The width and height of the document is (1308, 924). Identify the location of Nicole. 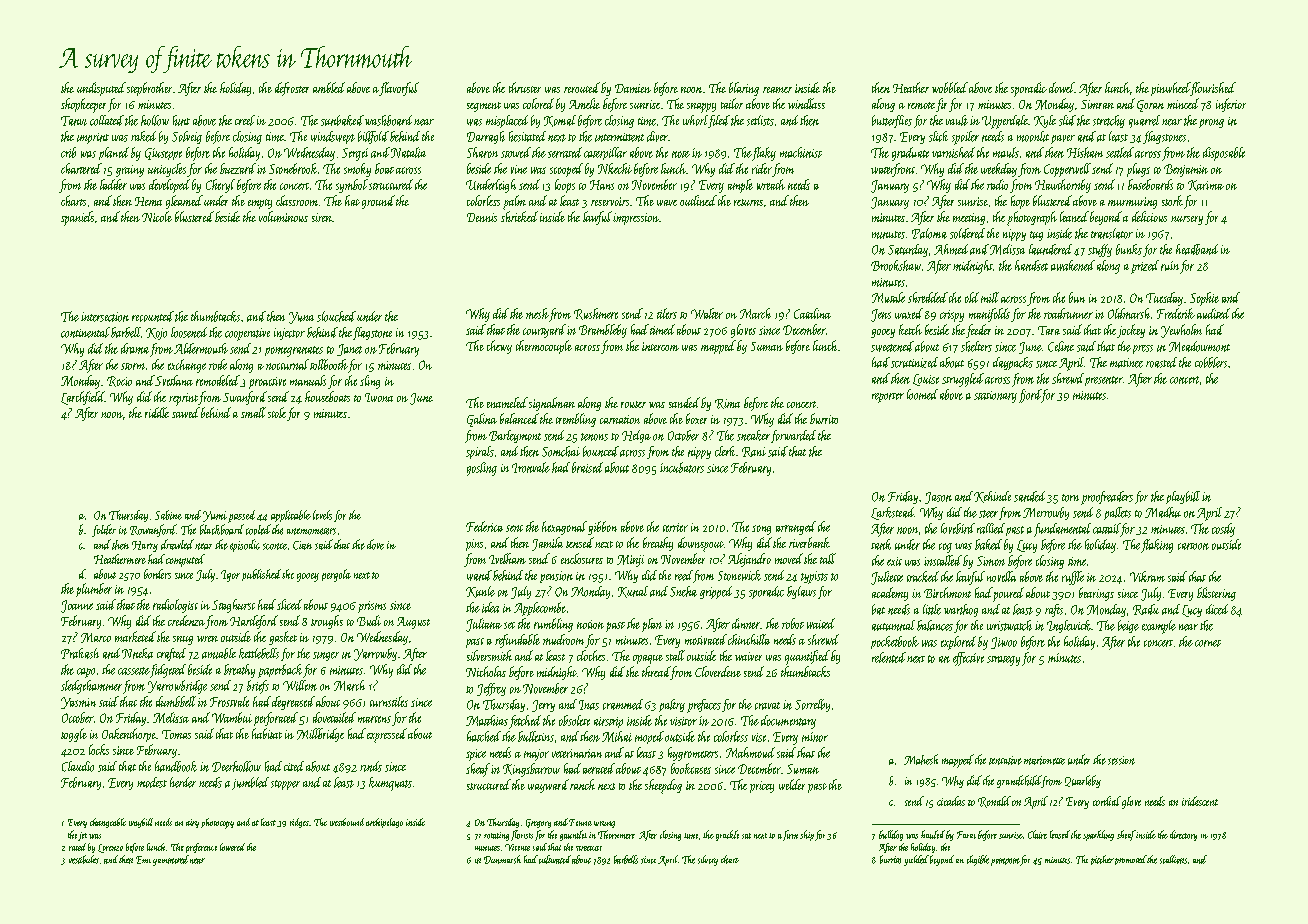
(157, 216).
